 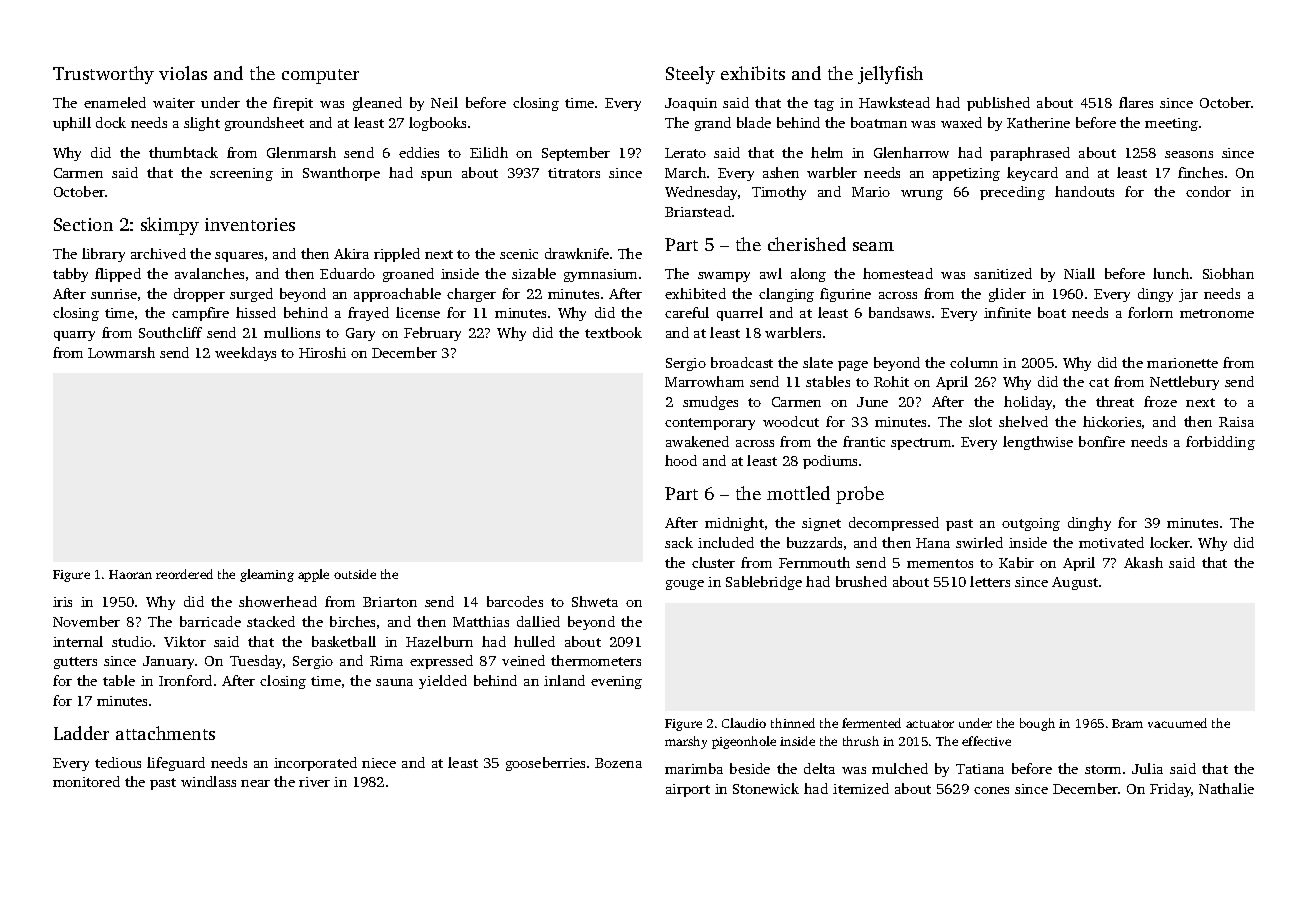 I want to click on dinghy, so click(x=1089, y=524).
